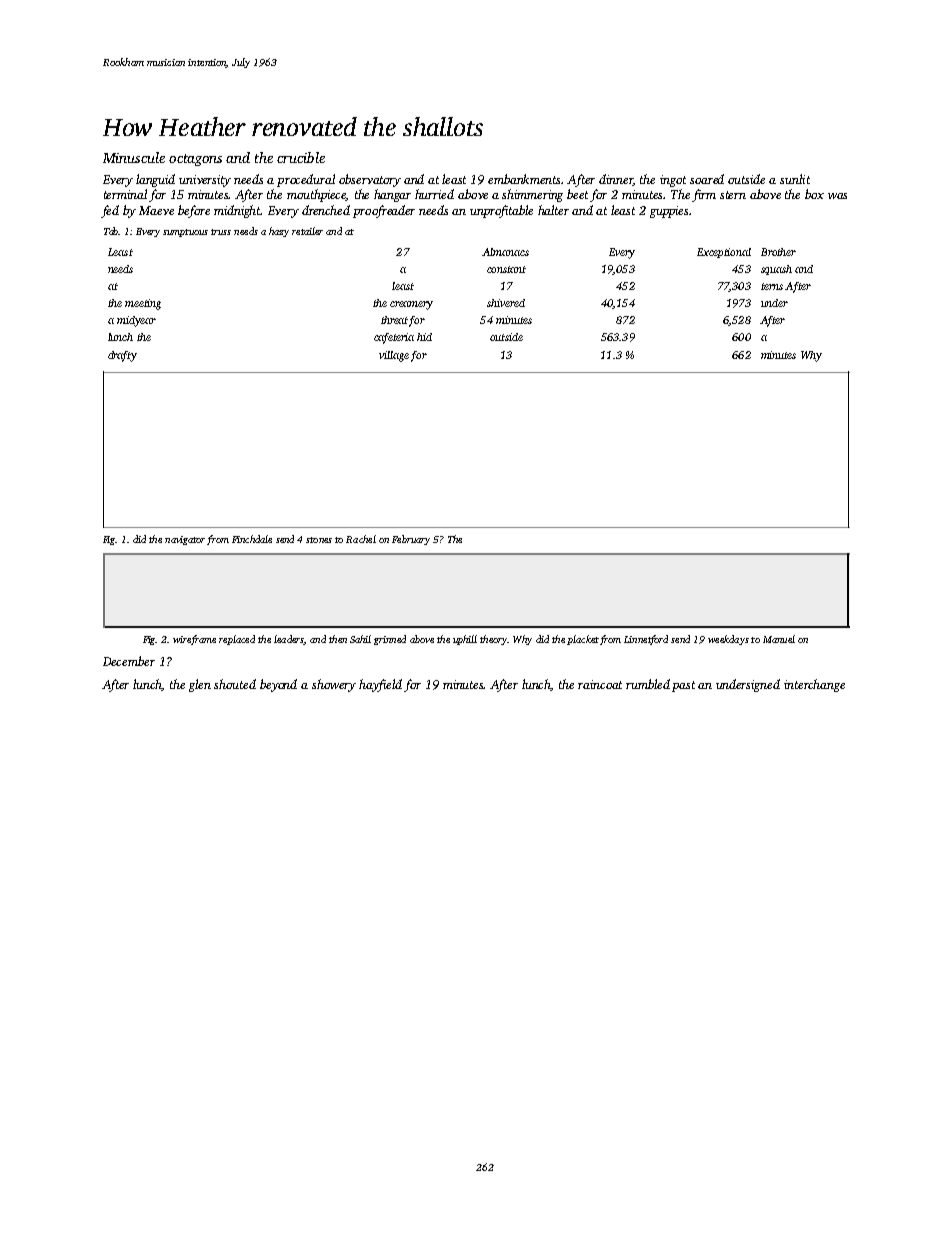 The width and height of the image is (952, 1233). What do you see at coordinates (795, 179) in the image?
I see `sunlit` at bounding box center [795, 179].
